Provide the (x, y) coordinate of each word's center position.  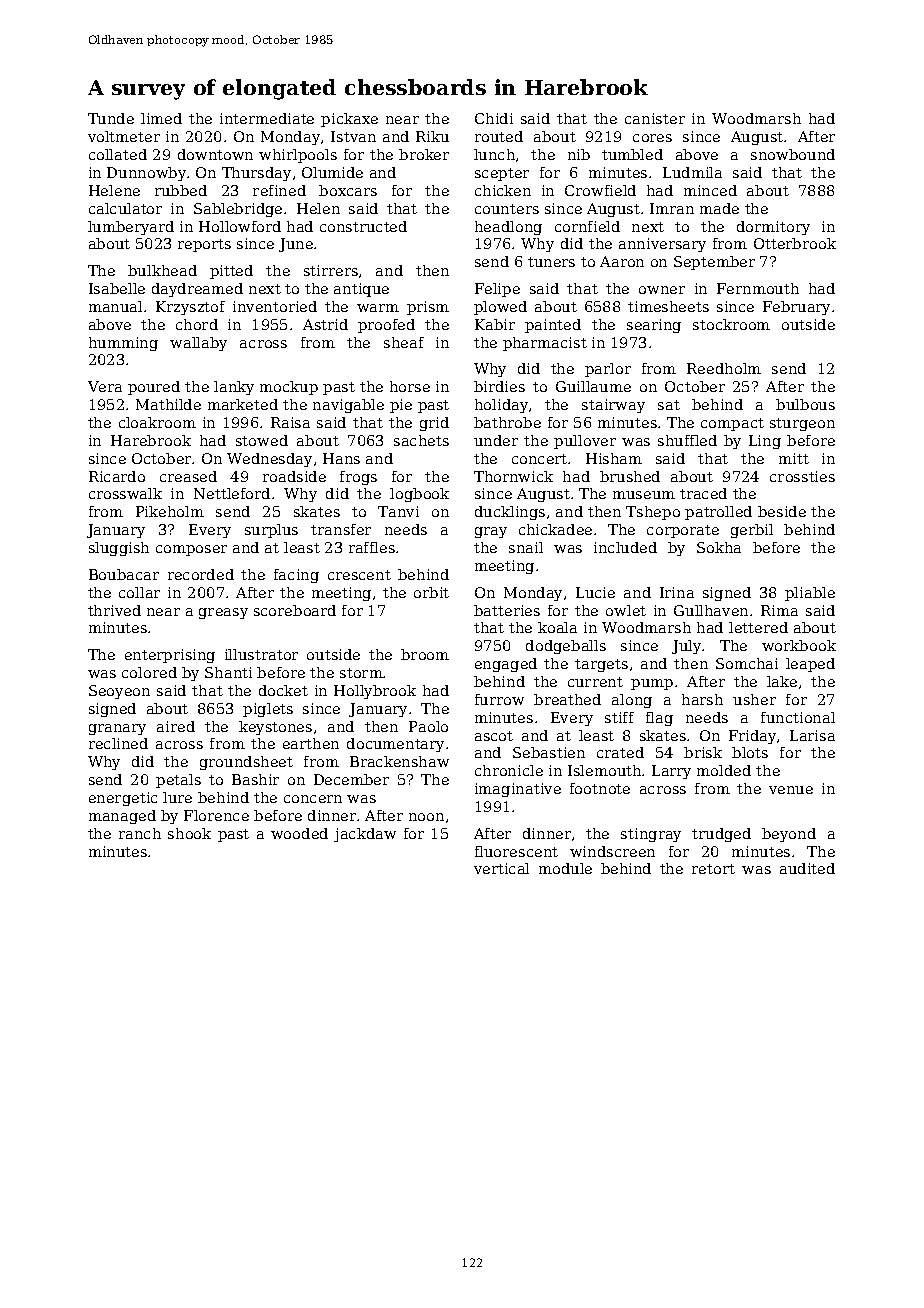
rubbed (181, 190)
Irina (677, 592)
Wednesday (269, 460)
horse (410, 386)
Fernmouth (758, 288)
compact (732, 424)
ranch (140, 833)
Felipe (497, 290)
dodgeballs (566, 647)
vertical (501, 868)
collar (139, 592)
